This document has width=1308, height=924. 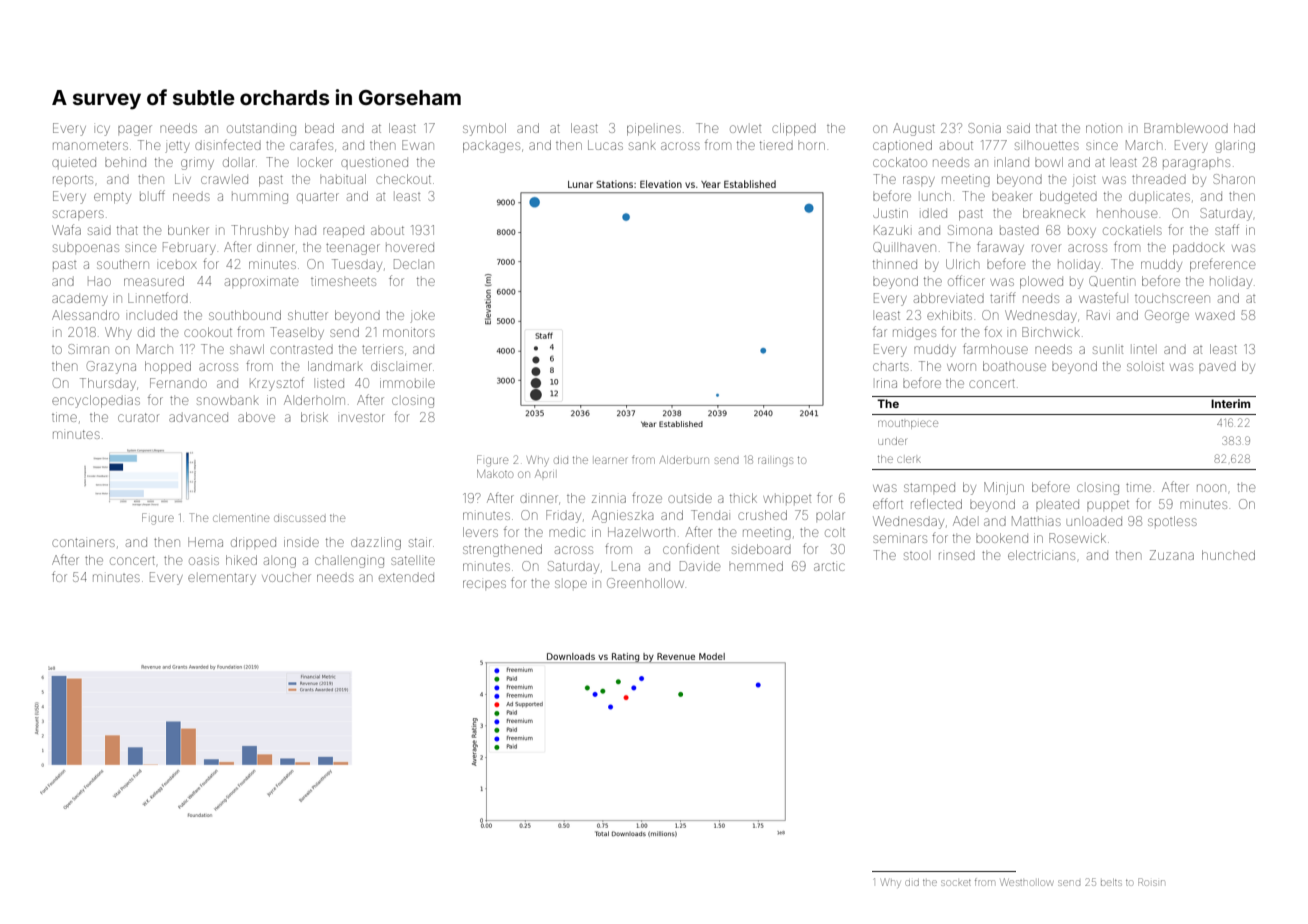 What do you see at coordinates (407, 383) in the document?
I see `immobile` at bounding box center [407, 383].
